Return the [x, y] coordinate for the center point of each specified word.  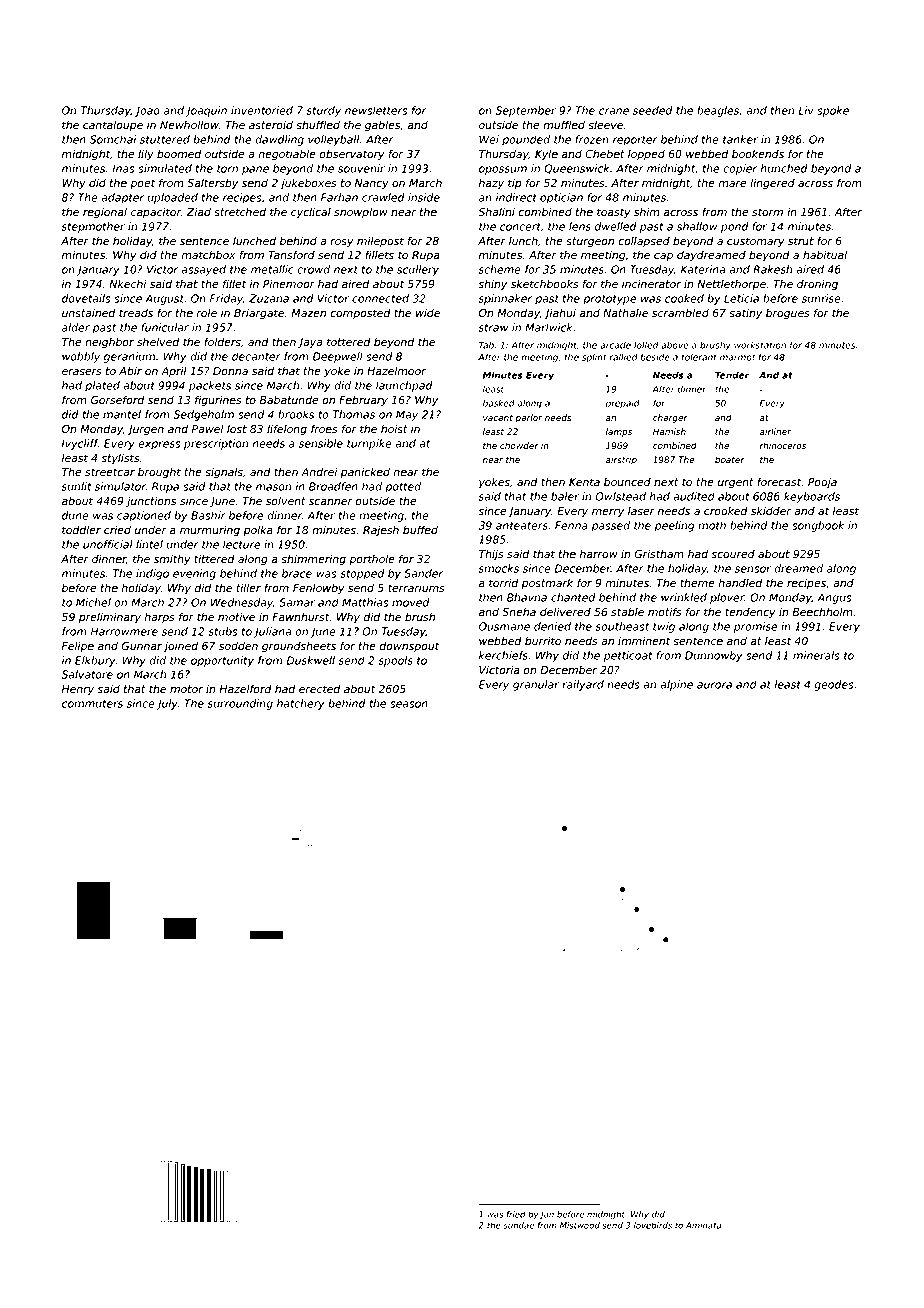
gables [382, 126]
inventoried [262, 110]
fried [516, 1214]
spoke [833, 111]
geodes [834, 685]
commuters [92, 704]
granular [536, 685]
